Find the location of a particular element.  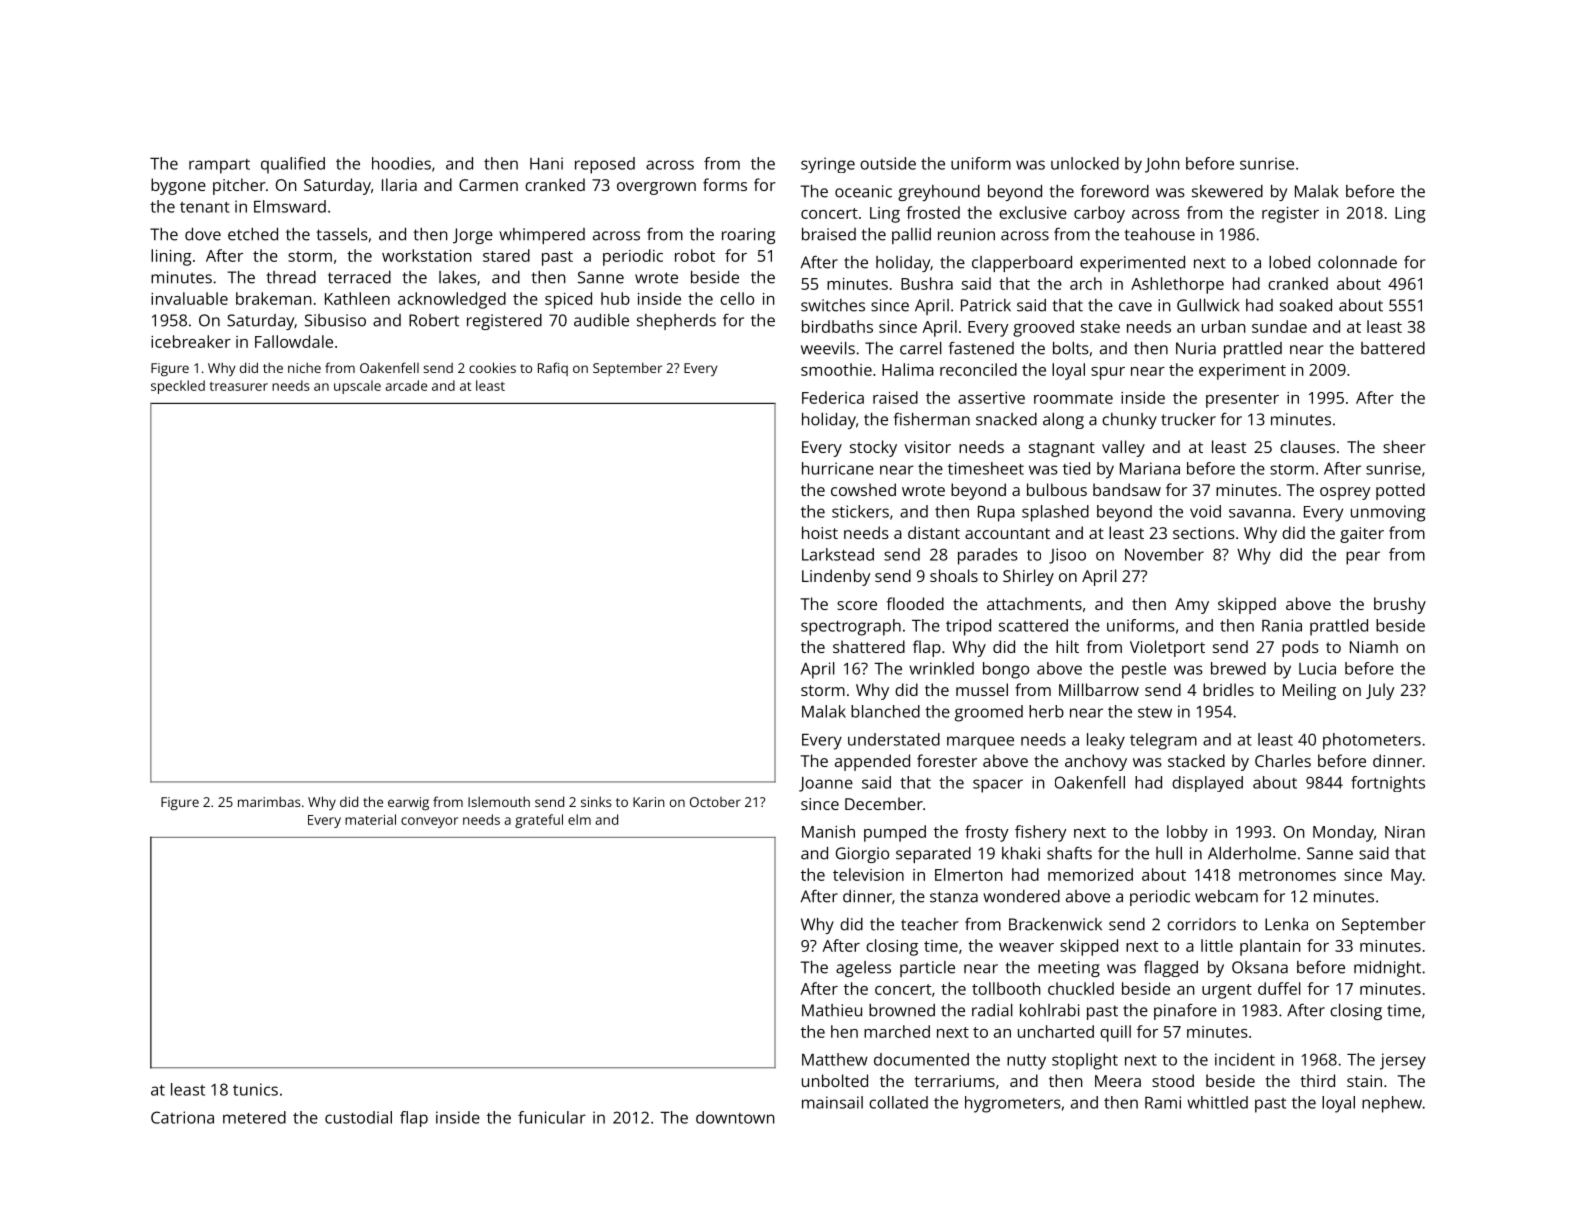

hoodies is located at coordinates (401, 163).
